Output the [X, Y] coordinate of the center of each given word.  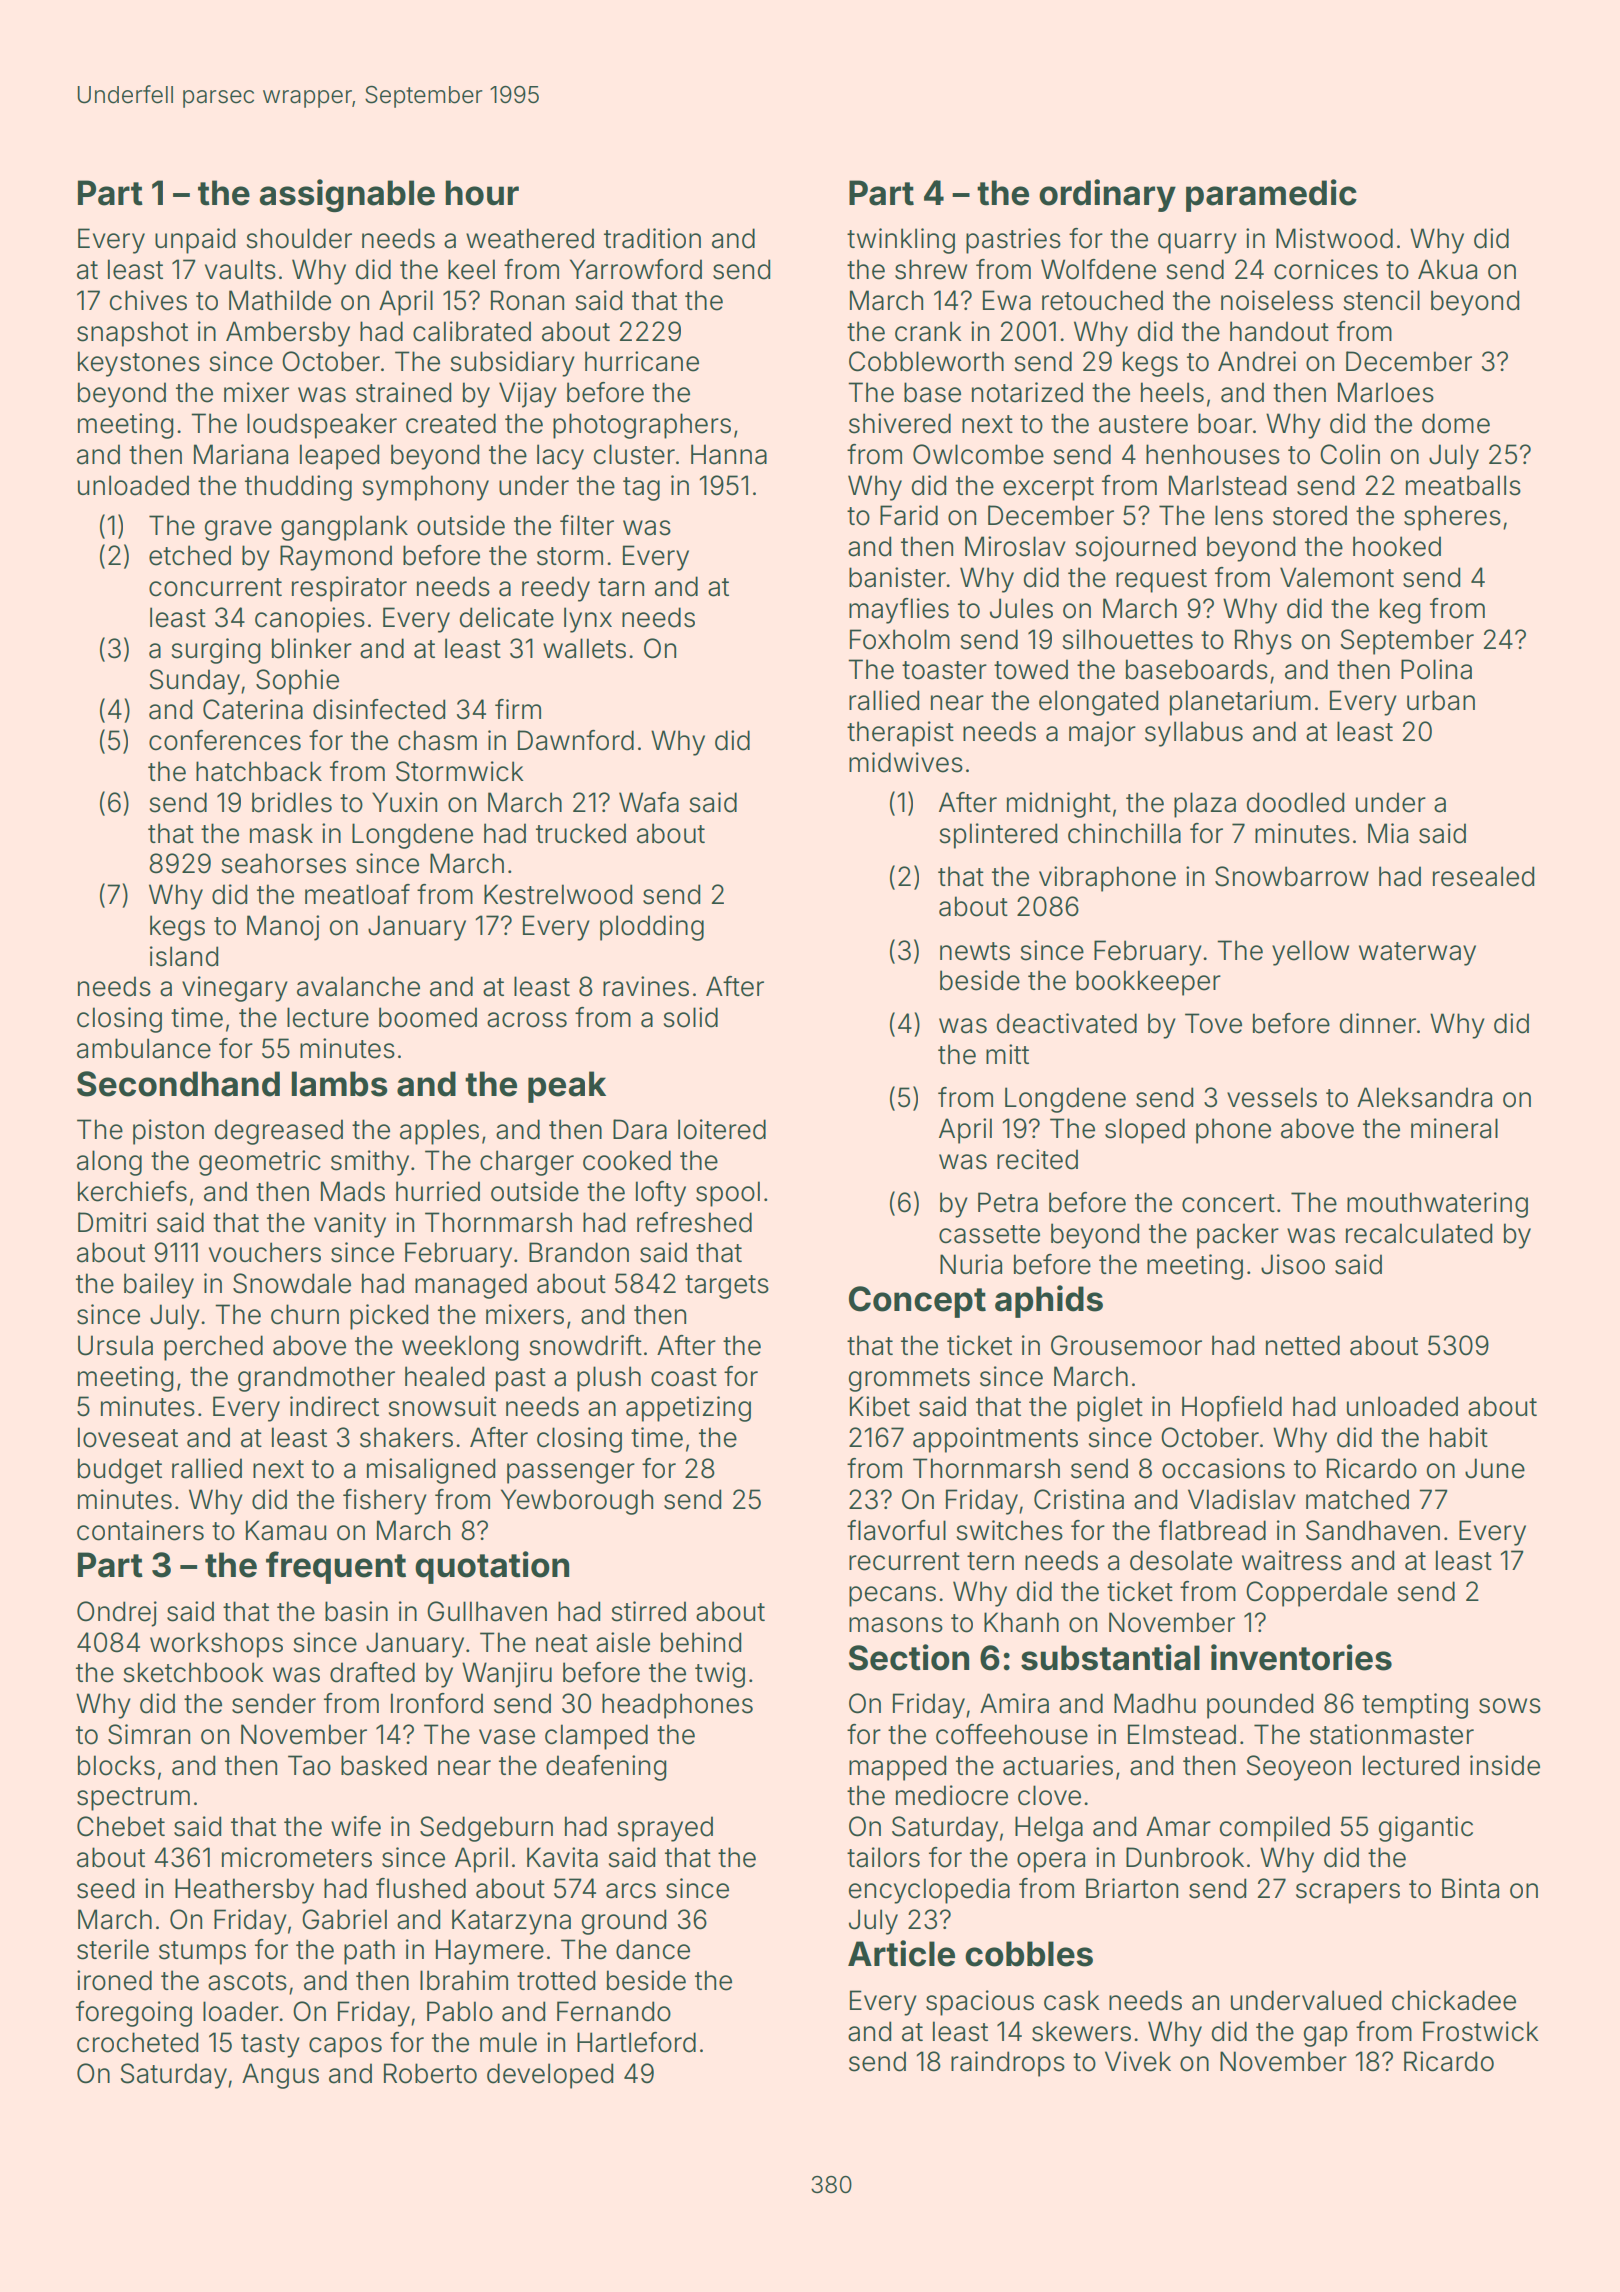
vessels [1272, 1097]
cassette [989, 1234]
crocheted [138, 2042]
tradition [652, 238]
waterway [1417, 954]
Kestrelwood [558, 894]
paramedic [1271, 195]
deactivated [1067, 1023]
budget [120, 1471]
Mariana [241, 454]
